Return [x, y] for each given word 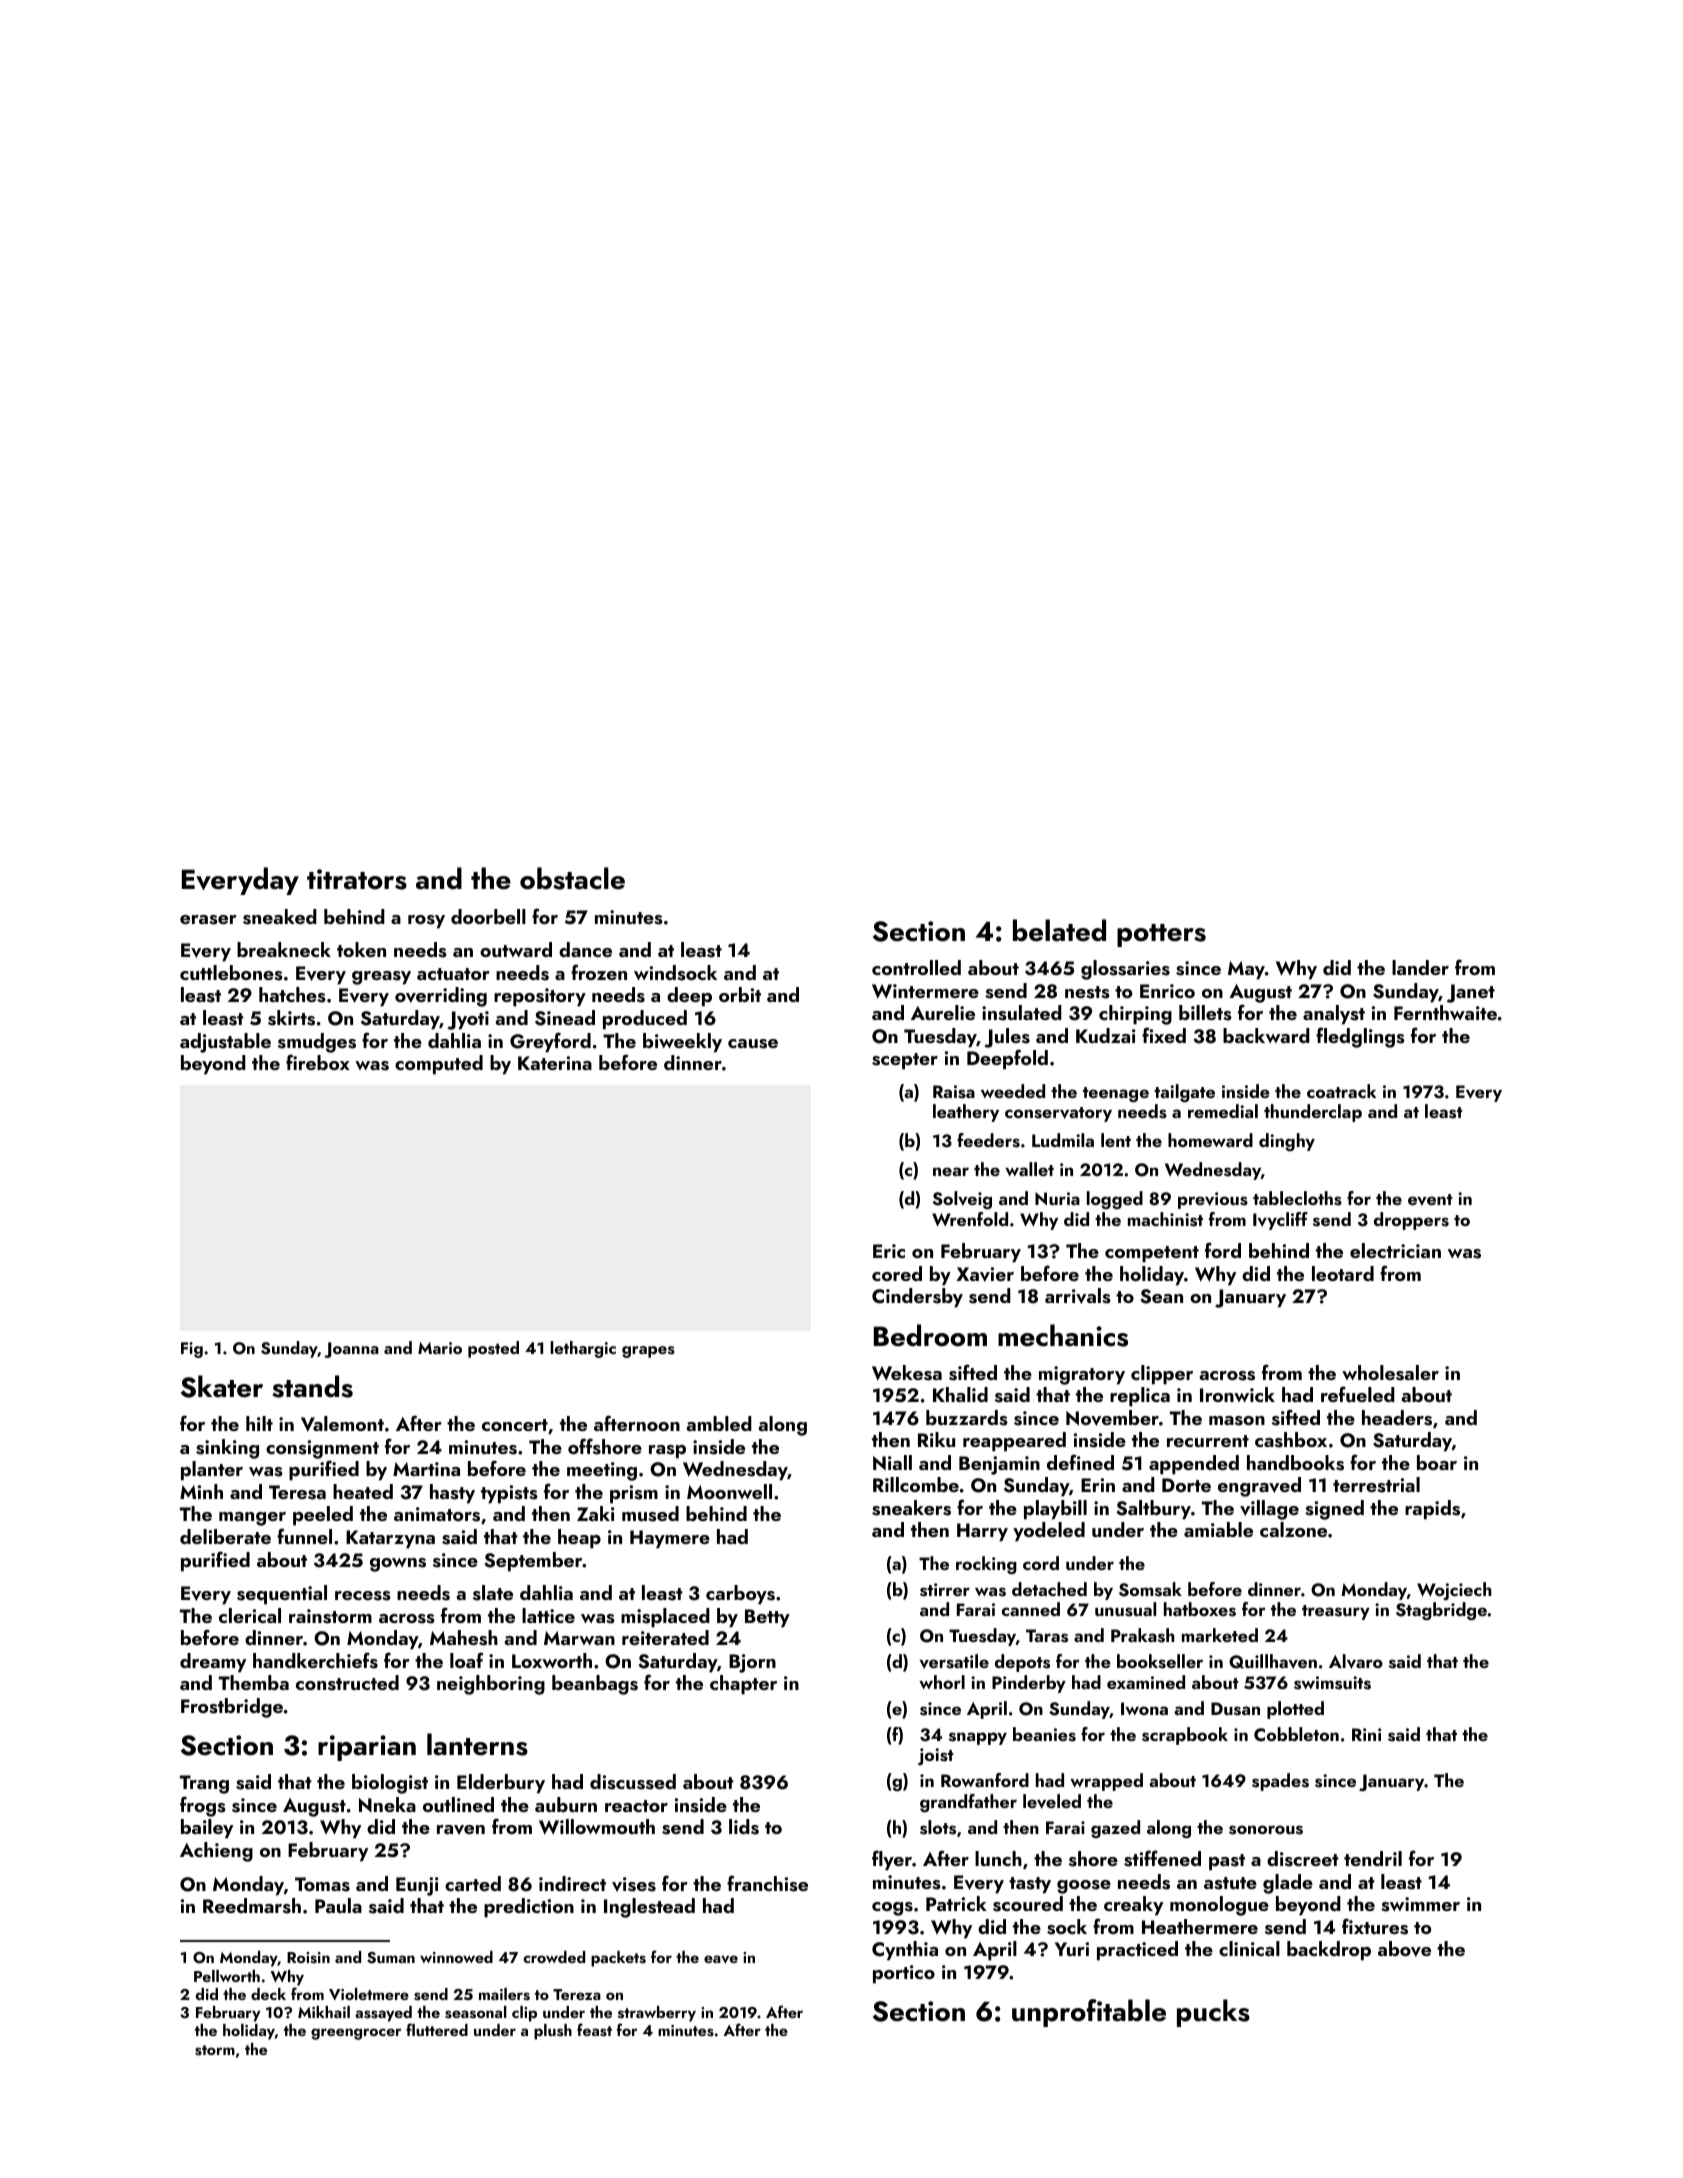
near [951, 1171]
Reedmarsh [252, 1906]
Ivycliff [1280, 1221]
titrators [357, 879]
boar [1437, 1462]
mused [650, 1514]
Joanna [351, 1350]
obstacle [572, 878]
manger [252, 1519]
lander [1420, 967]
